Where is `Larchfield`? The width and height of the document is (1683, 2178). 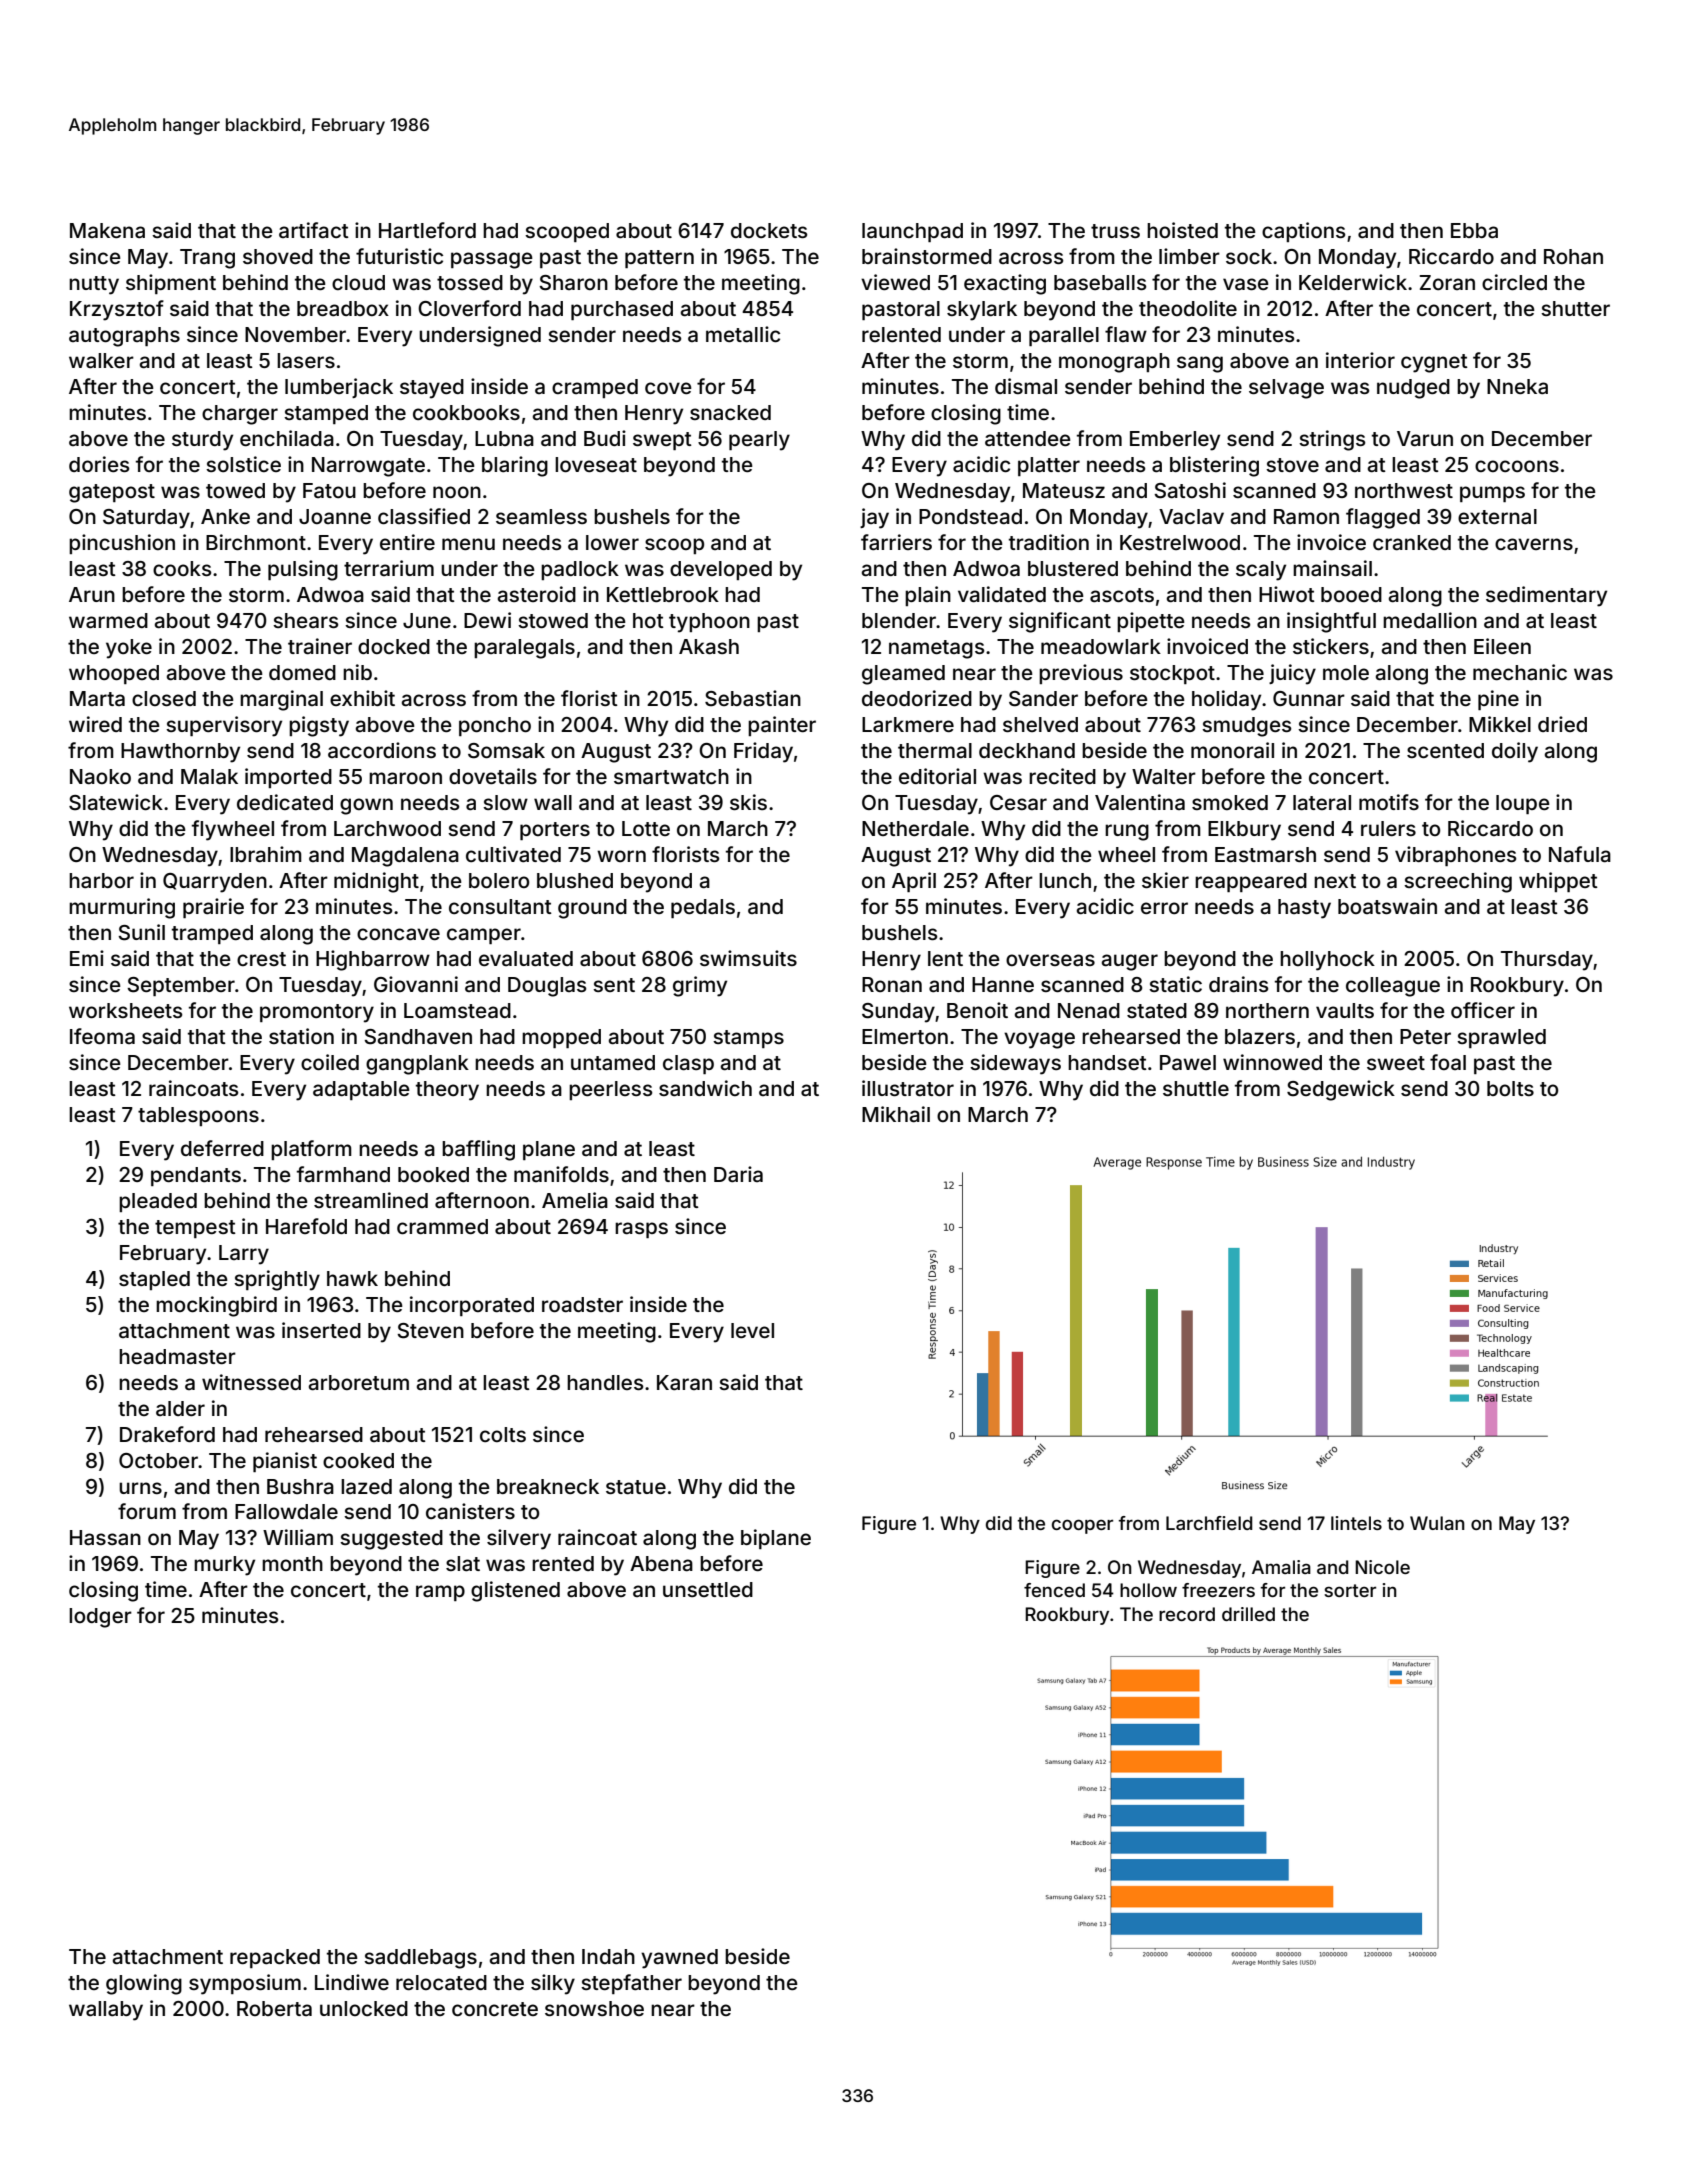
Larchfield is located at coordinates (1209, 1523).
